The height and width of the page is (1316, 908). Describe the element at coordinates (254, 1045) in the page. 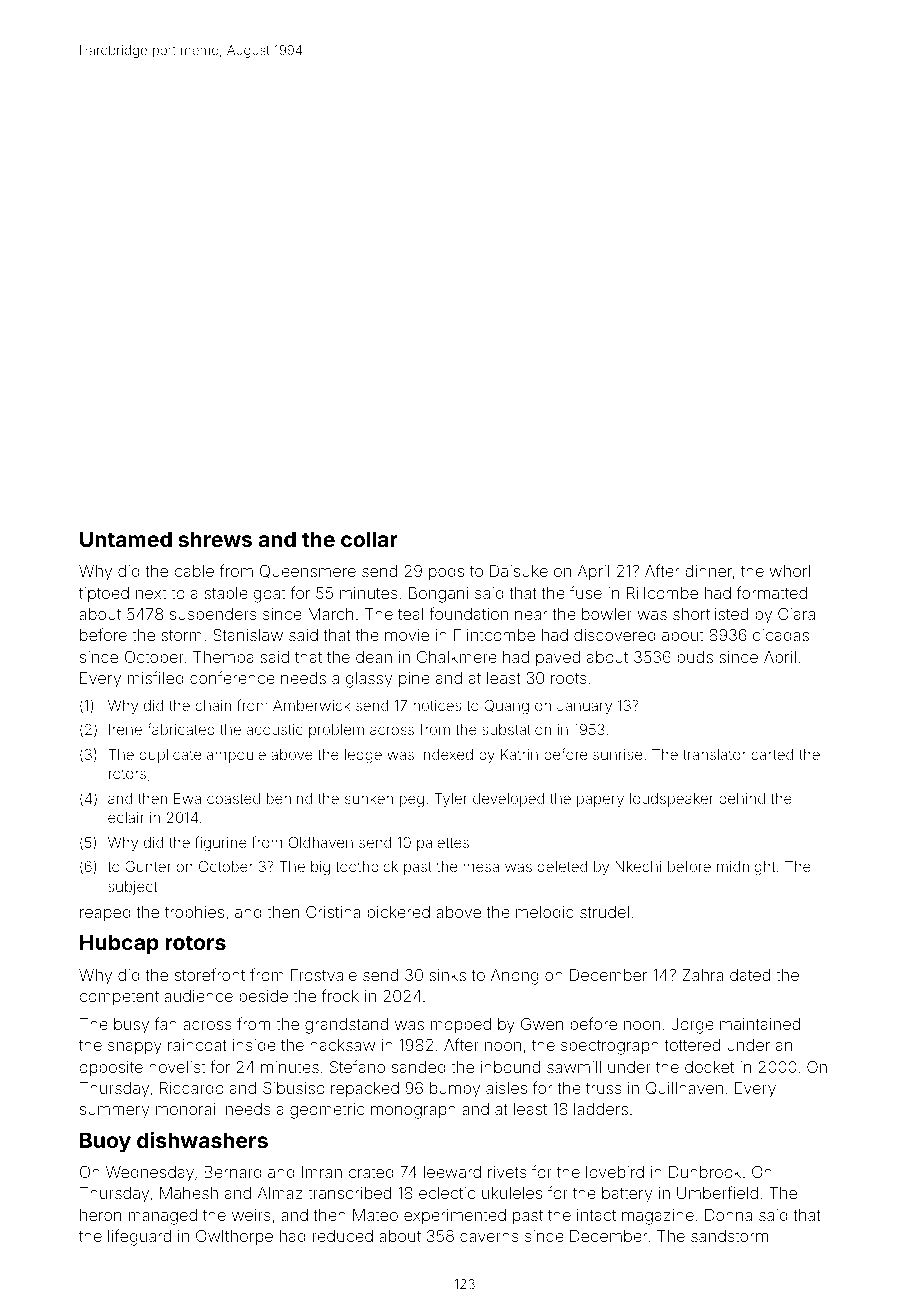

I see `inside` at that location.
